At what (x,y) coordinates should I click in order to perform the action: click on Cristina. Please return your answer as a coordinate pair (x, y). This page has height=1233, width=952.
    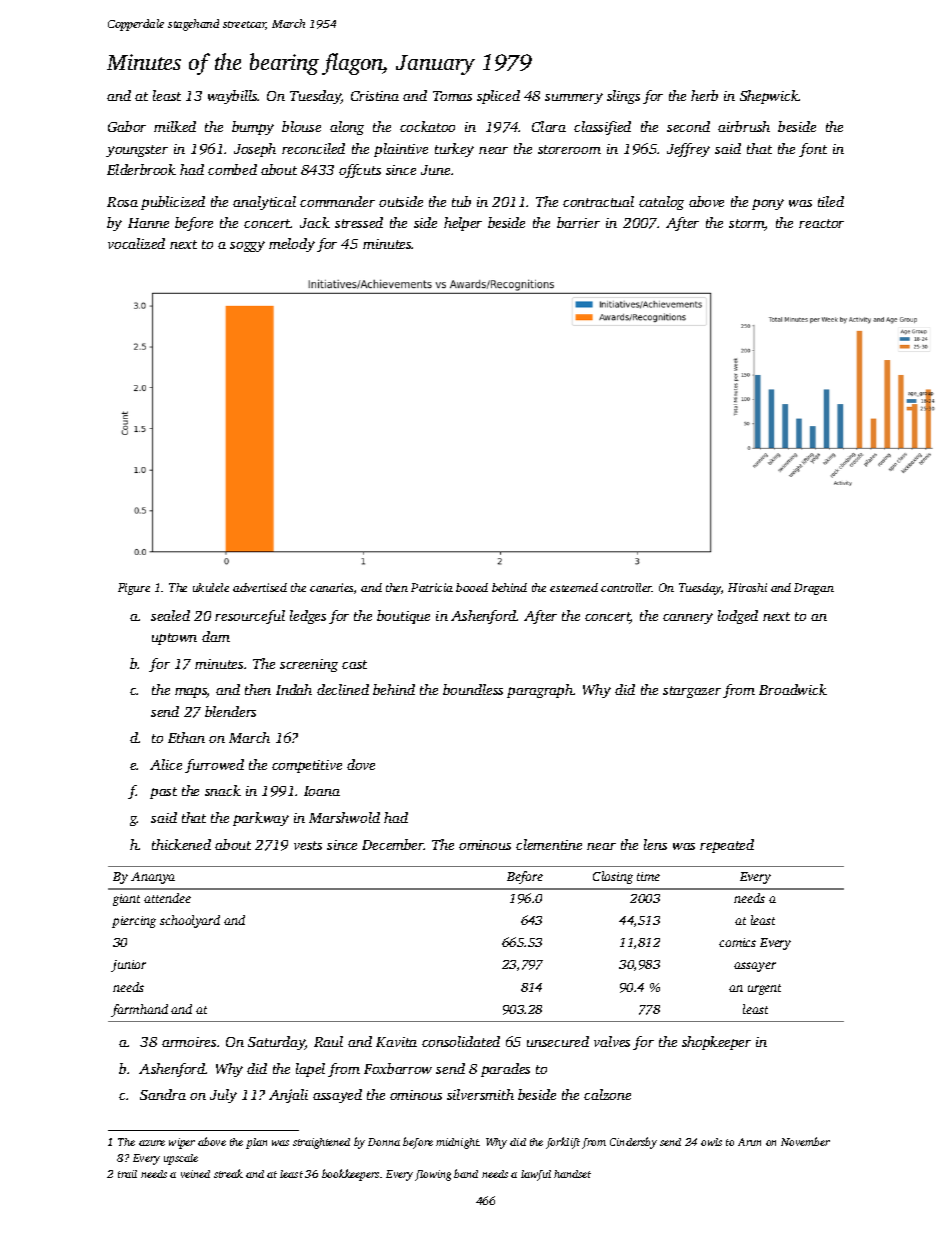
    Looking at the image, I should click on (375, 96).
